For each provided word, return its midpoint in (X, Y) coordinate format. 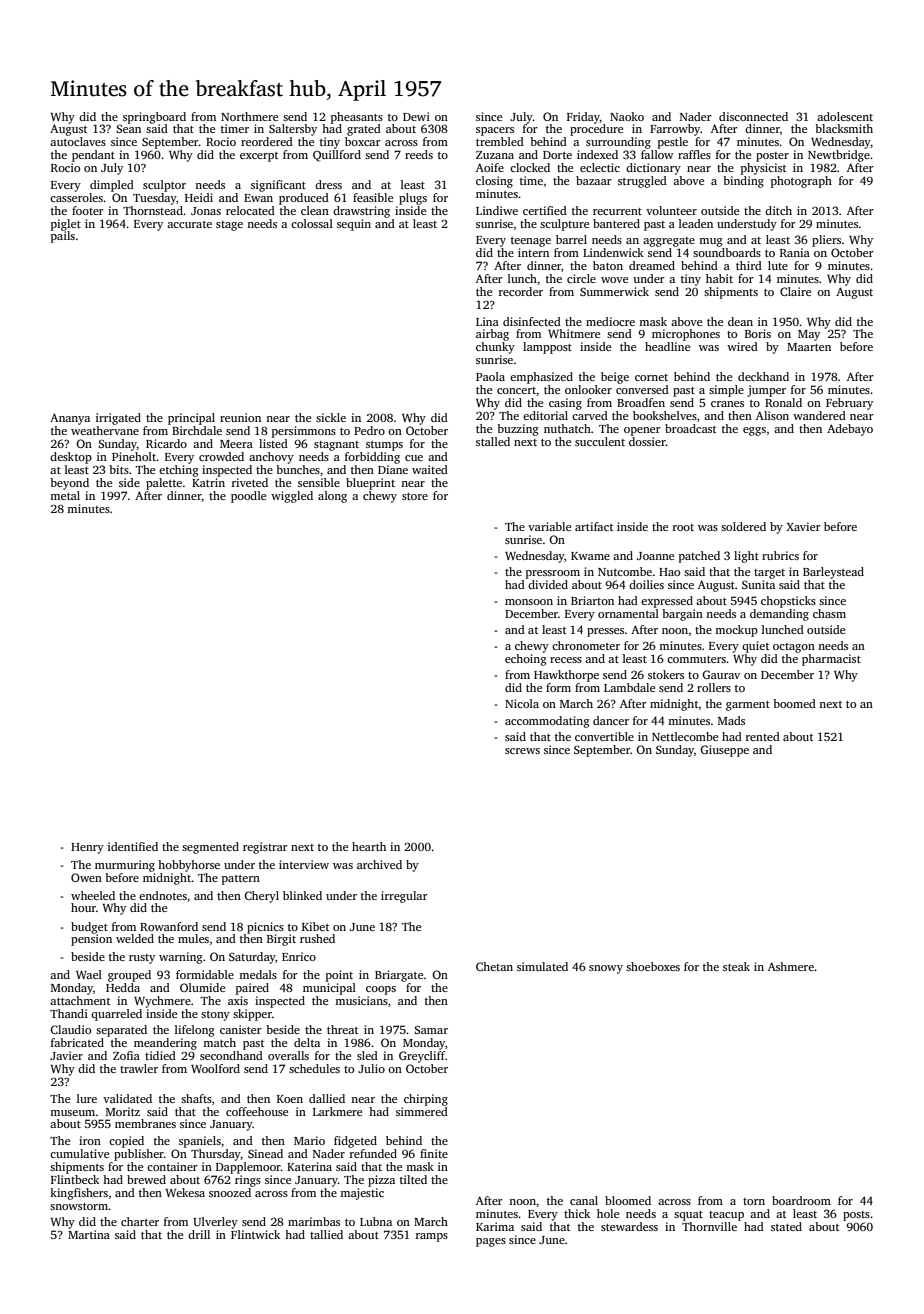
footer (88, 210)
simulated (542, 966)
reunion (240, 417)
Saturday (252, 958)
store (415, 496)
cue (414, 458)
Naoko (627, 116)
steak (736, 966)
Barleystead (833, 573)
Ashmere (791, 966)
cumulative (79, 1153)
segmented (210, 848)
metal (65, 495)
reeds (419, 154)
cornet (651, 377)
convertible (604, 736)
